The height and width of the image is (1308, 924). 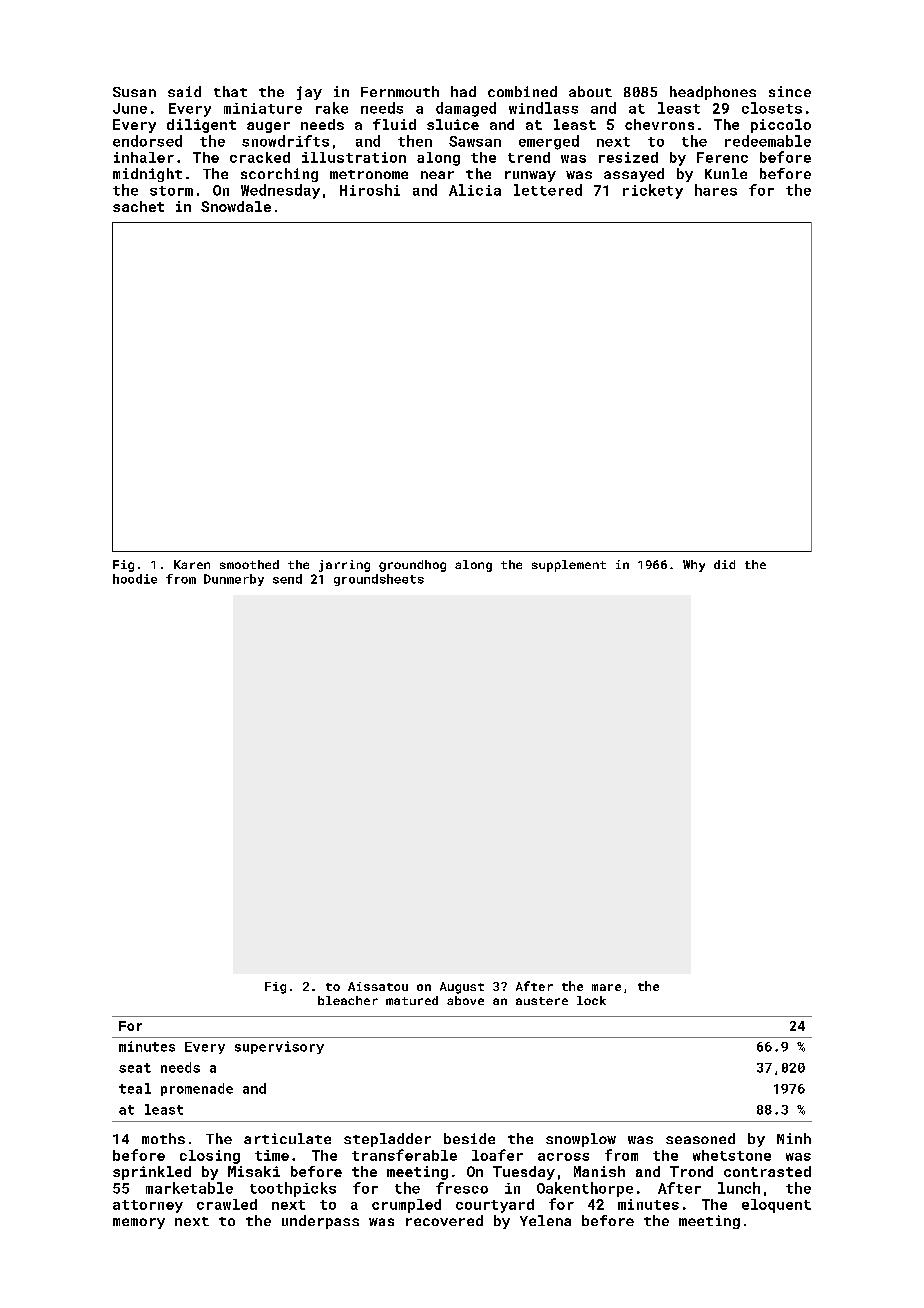 I want to click on chevrons, so click(x=659, y=124).
